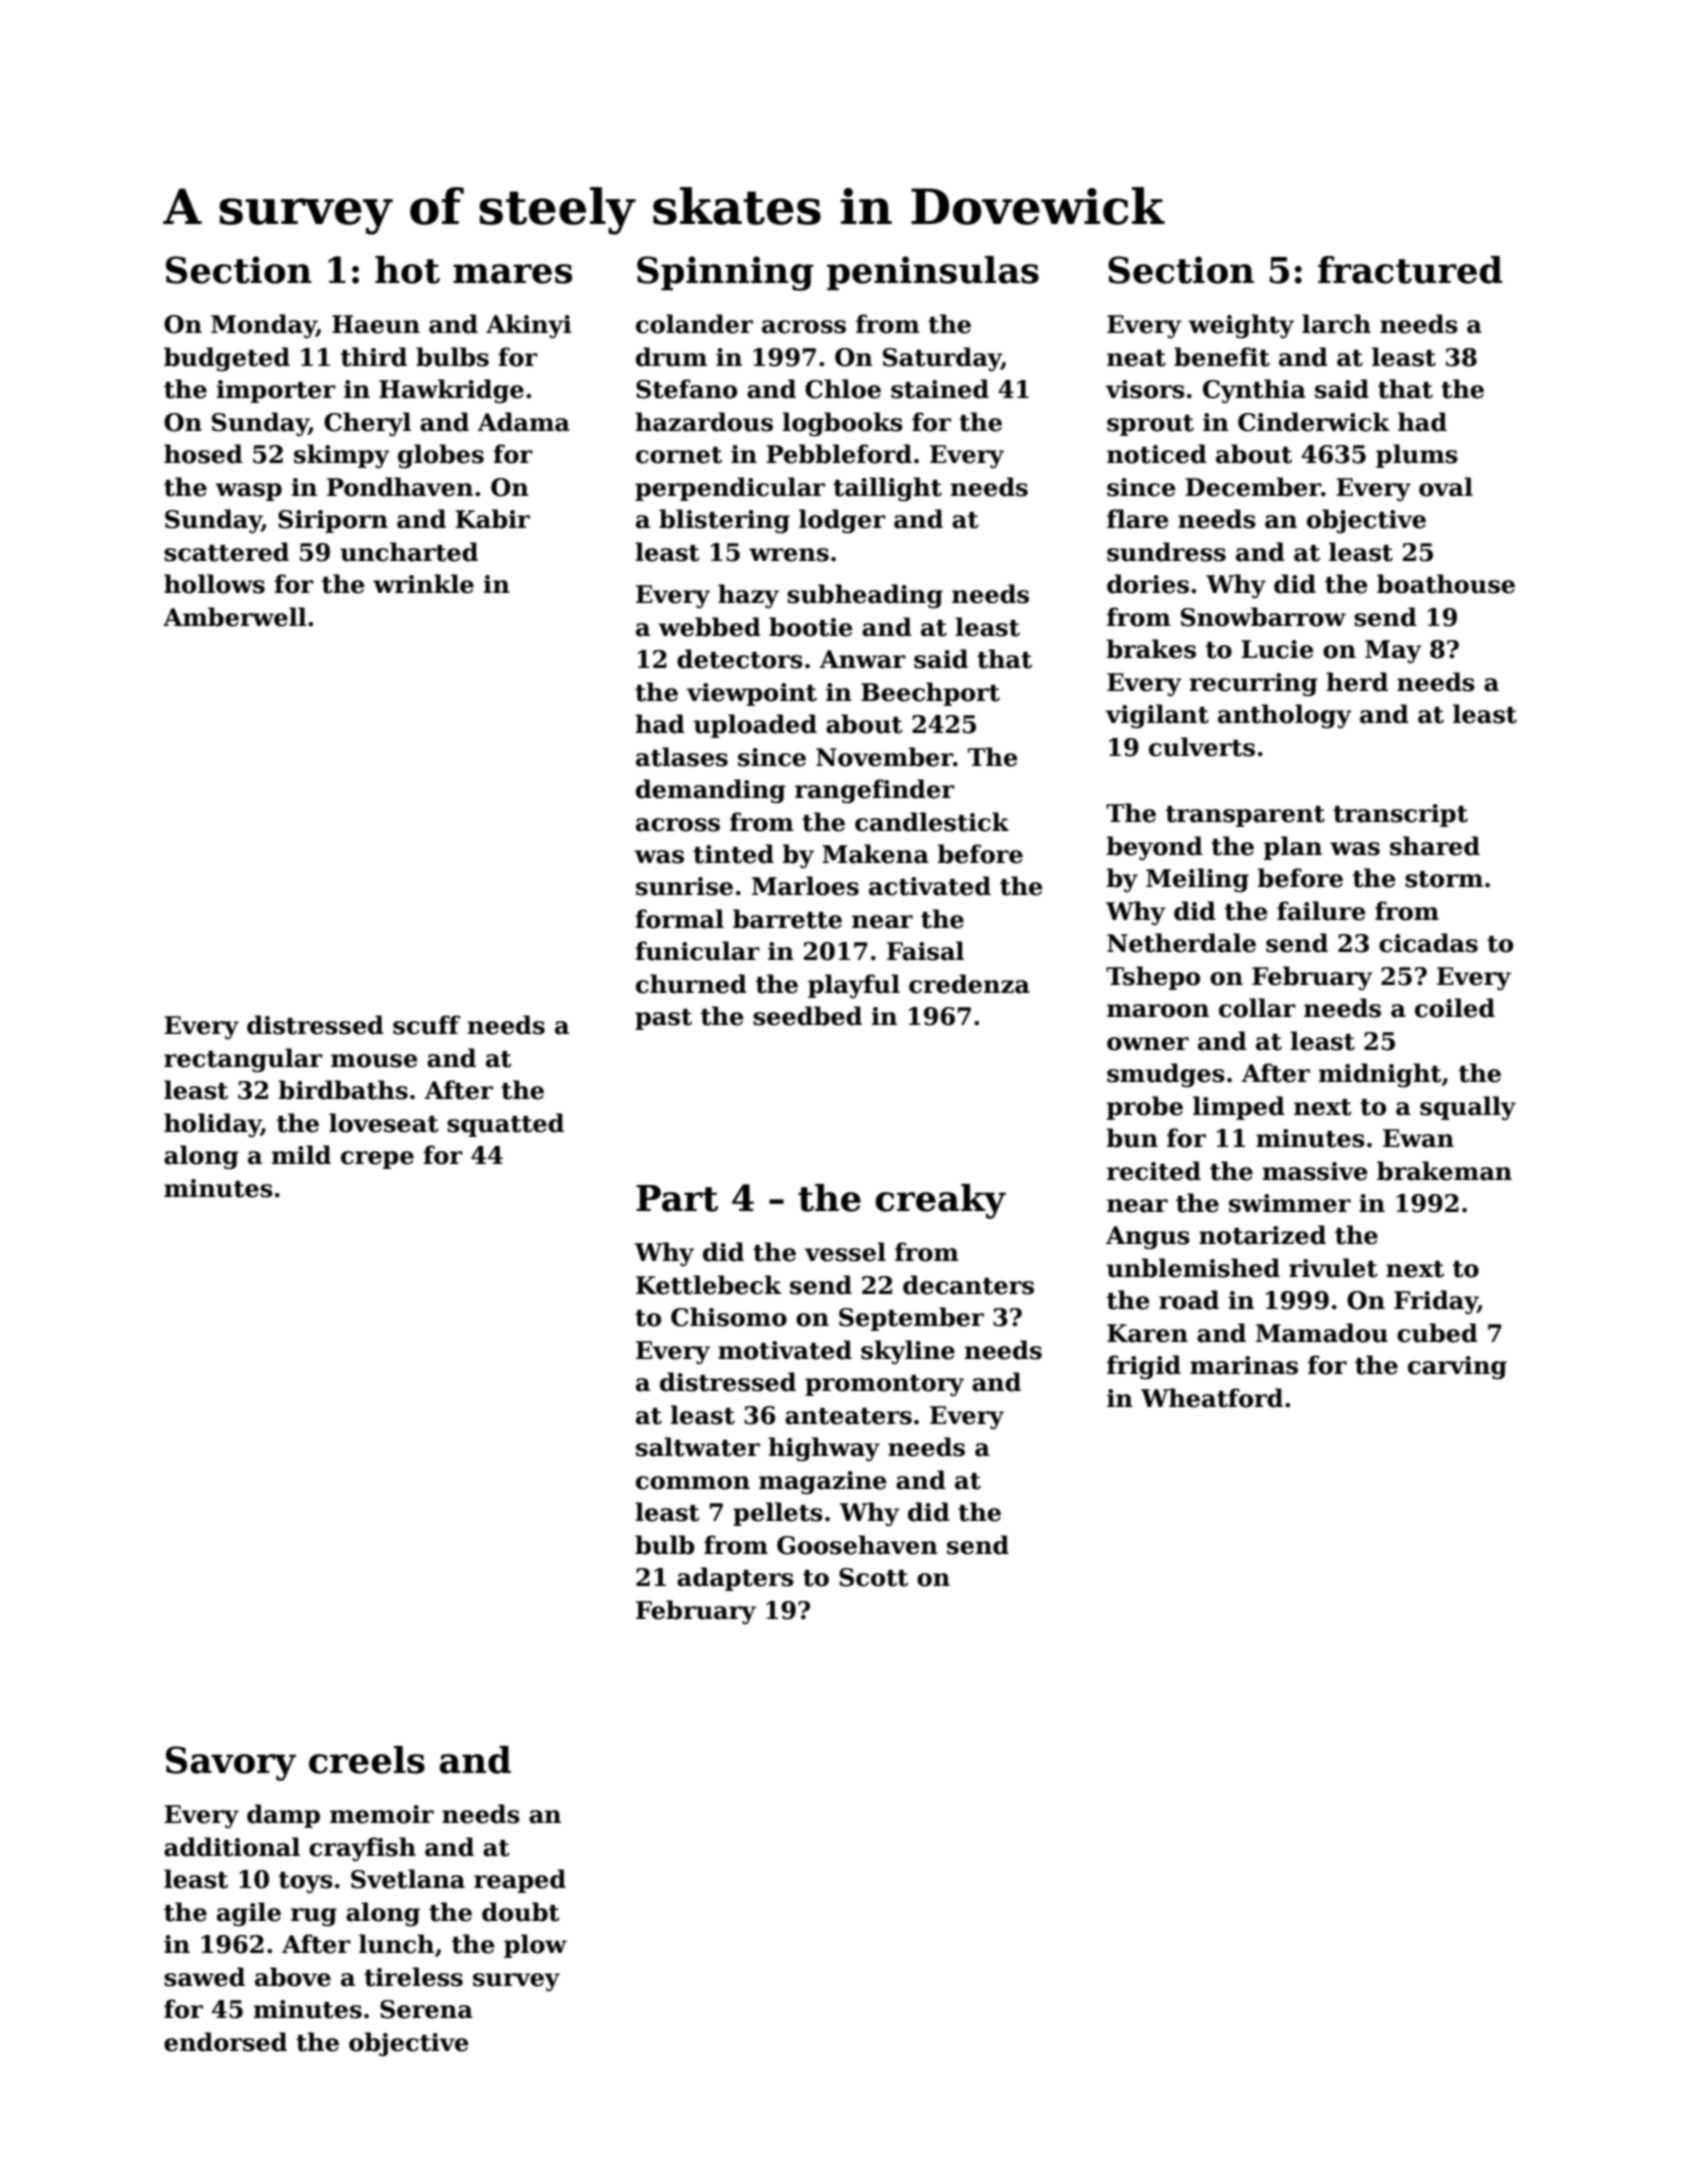  What do you see at coordinates (1428, 943) in the page?
I see `cicadas` at bounding box center [1428, 943].
